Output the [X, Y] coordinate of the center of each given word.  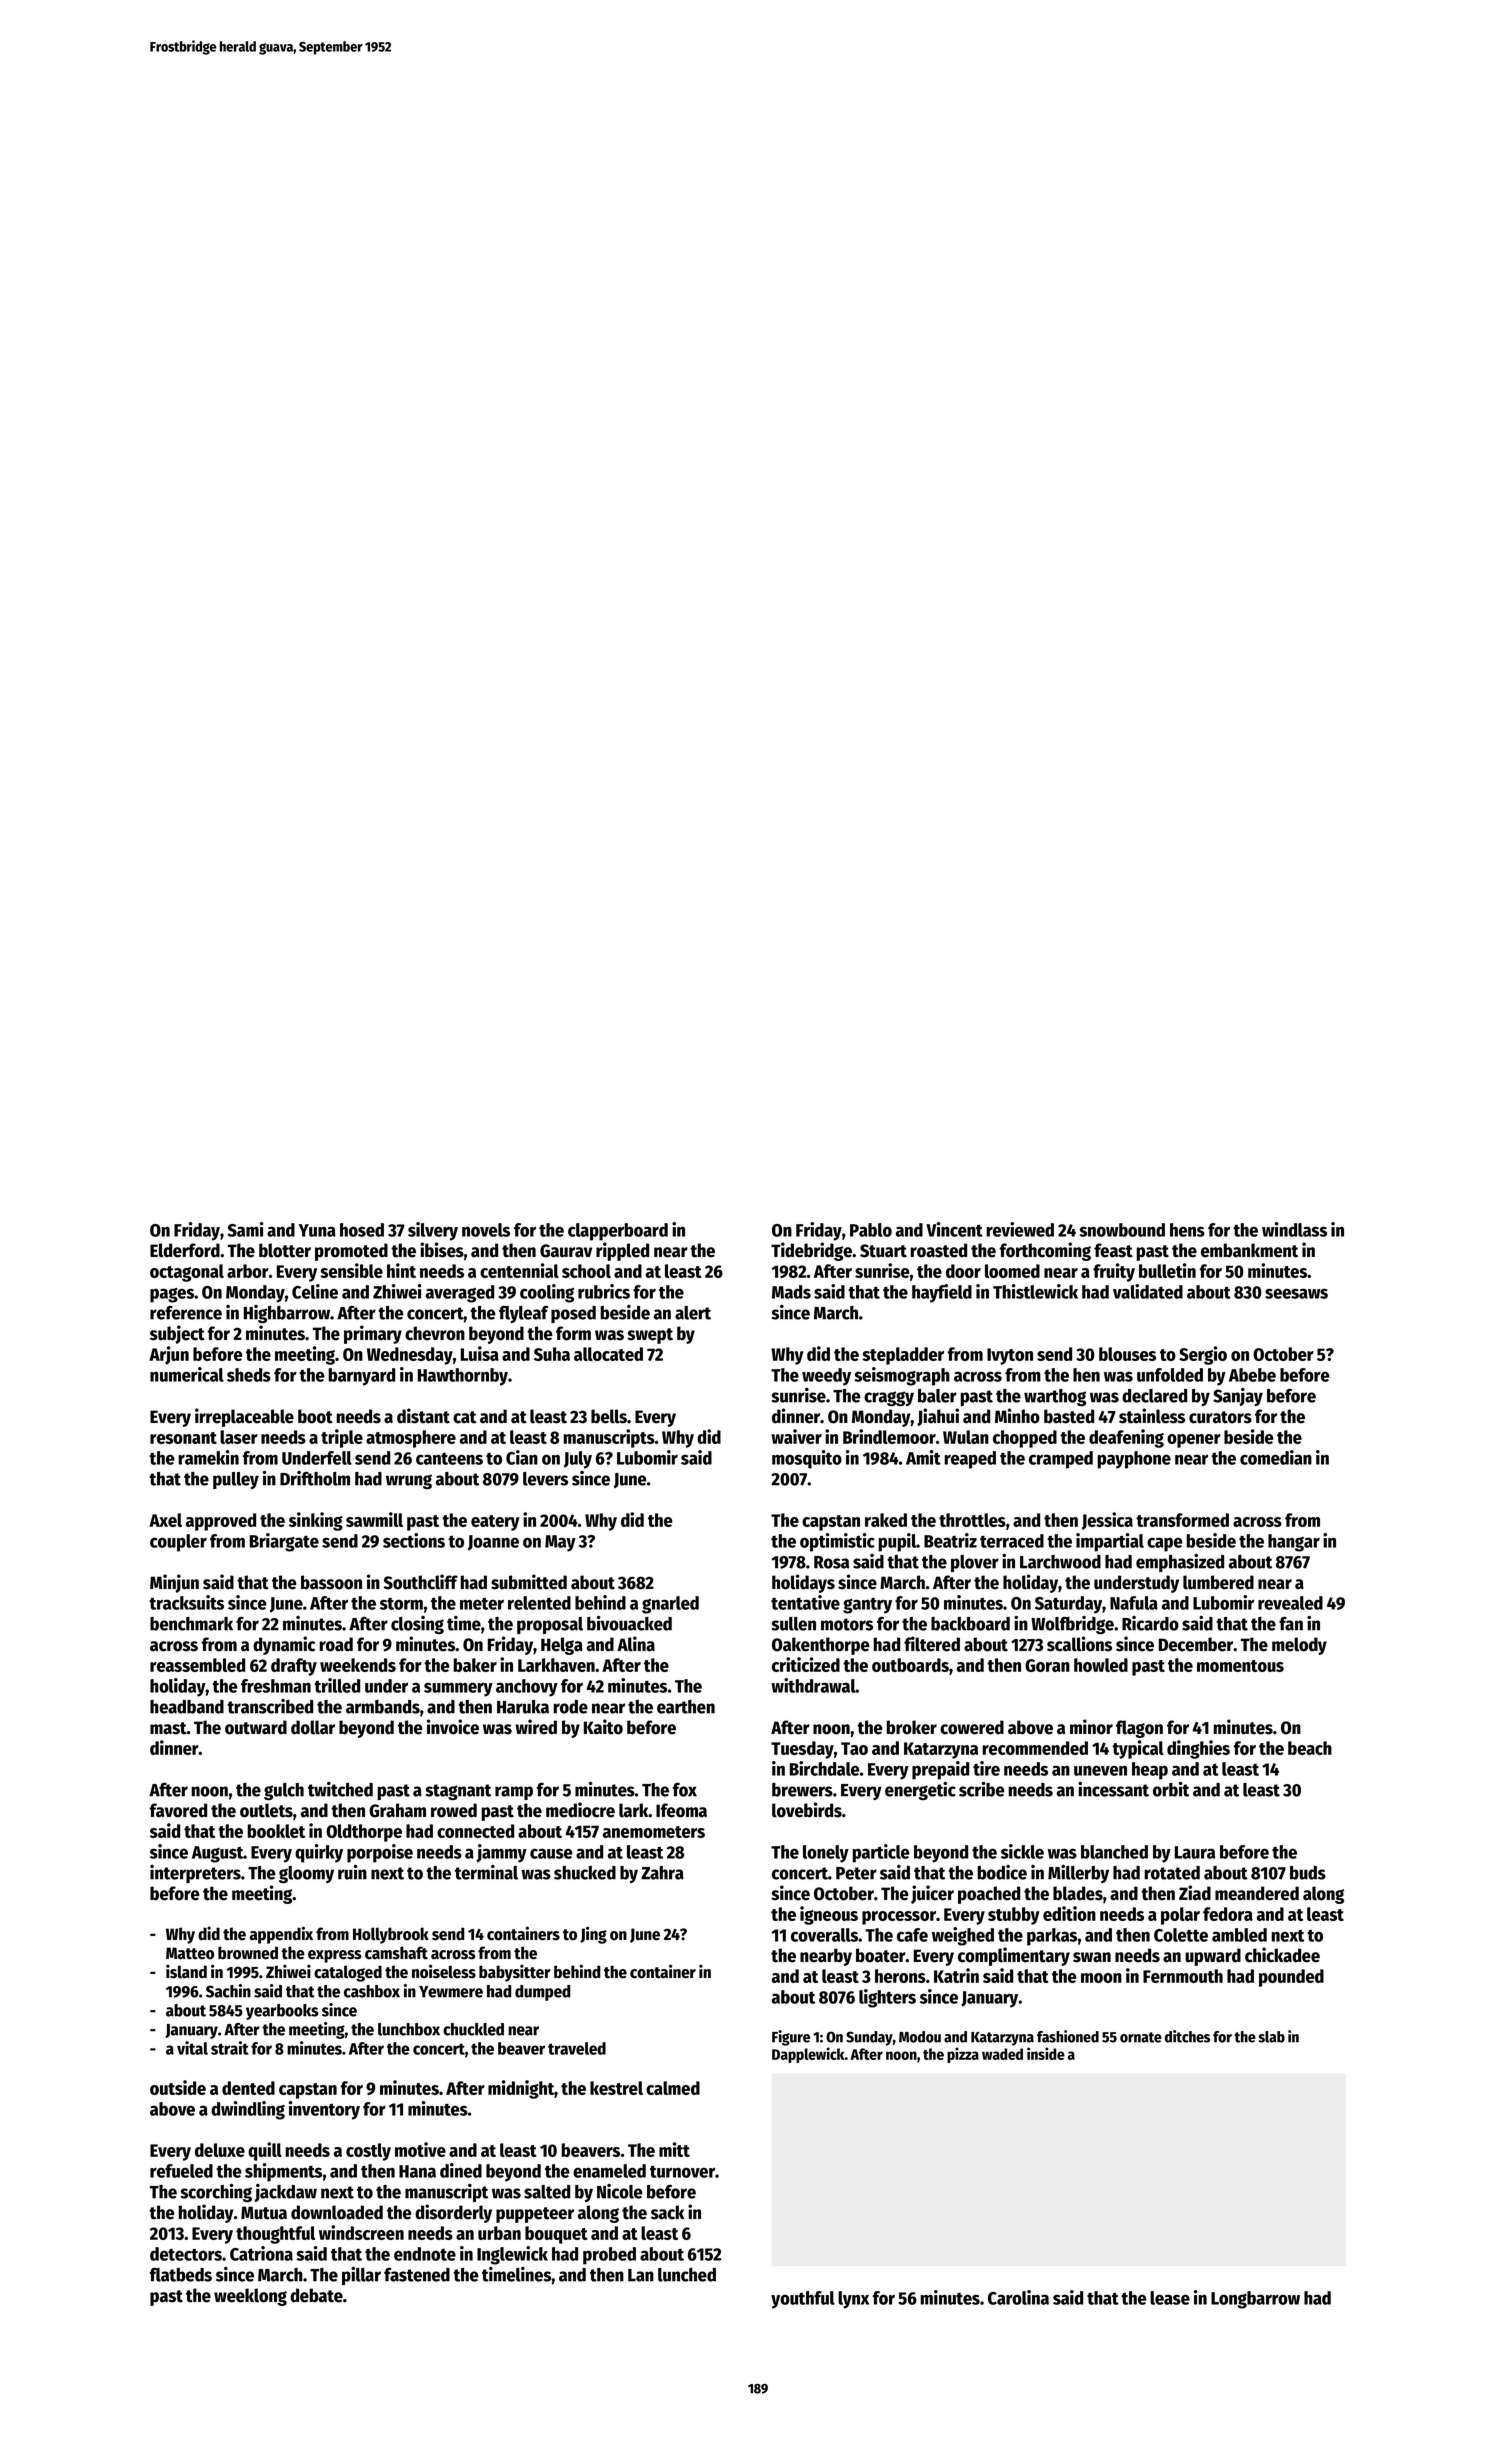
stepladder [903, 1356]
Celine [315, 1291]
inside [1046, 2053]
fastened [417, 2275]
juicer [932, 1894]
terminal [486, 1872]
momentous [1240, 1666]
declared [1154, 1396]
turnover [682, 2171]
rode [570, 1707]
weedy [826, 1377]
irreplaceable [244, 1417]
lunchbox [409, 2029]
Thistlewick [1035, 1291]
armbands [383, 1707]
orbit [1171, 1789]
